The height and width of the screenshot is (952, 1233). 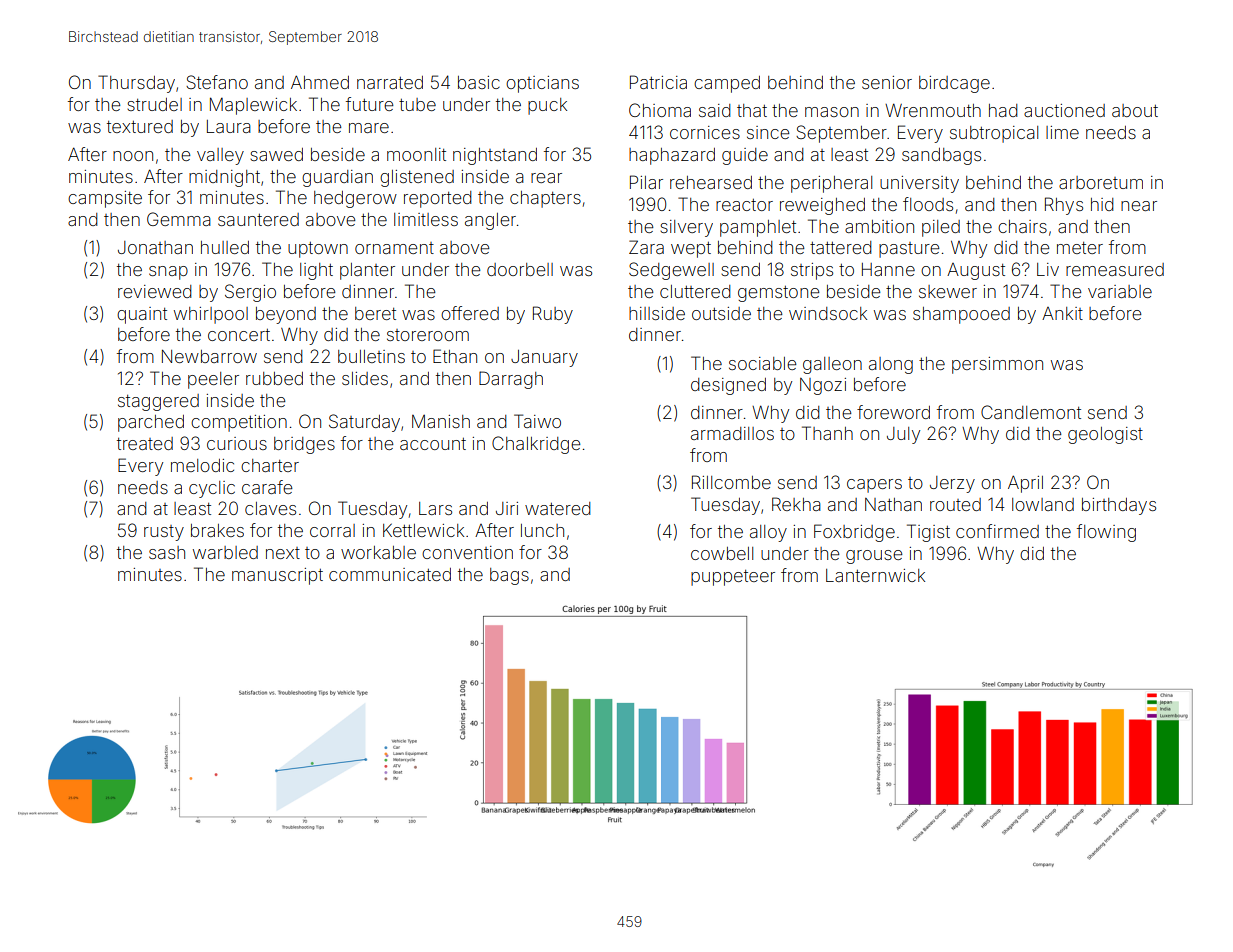 I want to click on Jerzy, so click(x=952, y=484).
